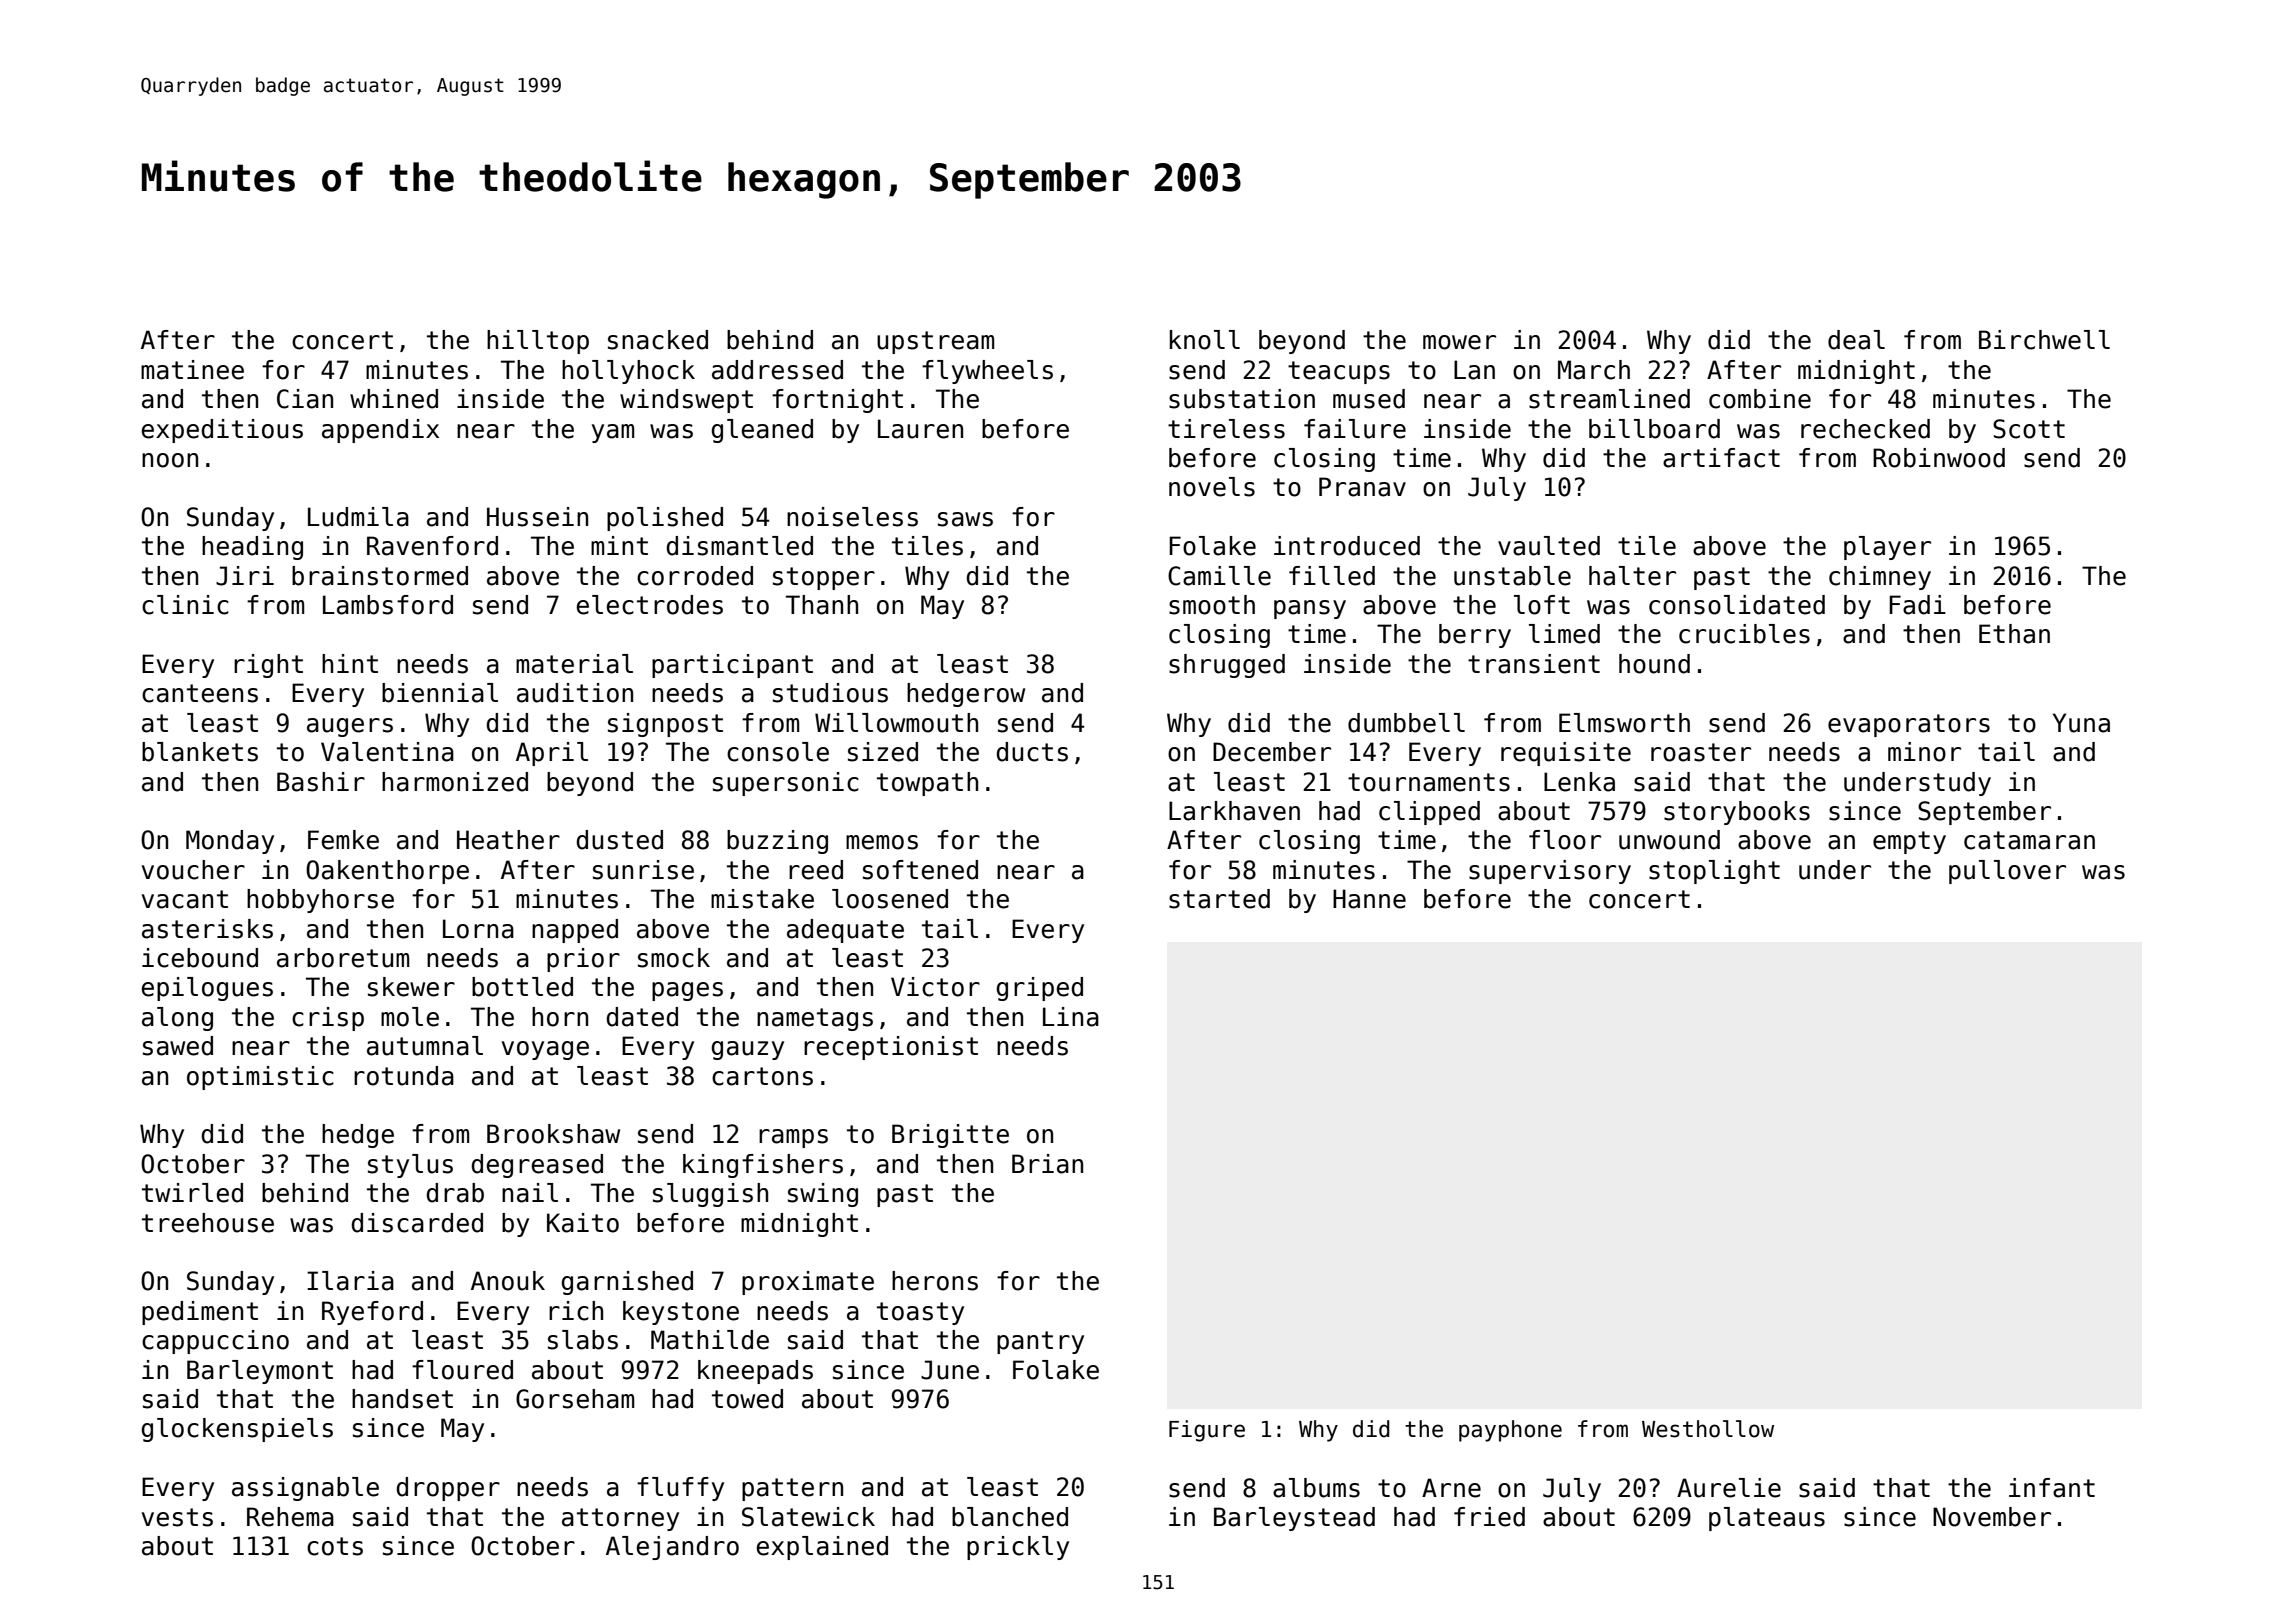 The width and height of the screenshot is (2282, 1614). What do you see at coordinates (1654, 664) in the screenshot?
I see `hound` at bounding box center [1654, 664].
